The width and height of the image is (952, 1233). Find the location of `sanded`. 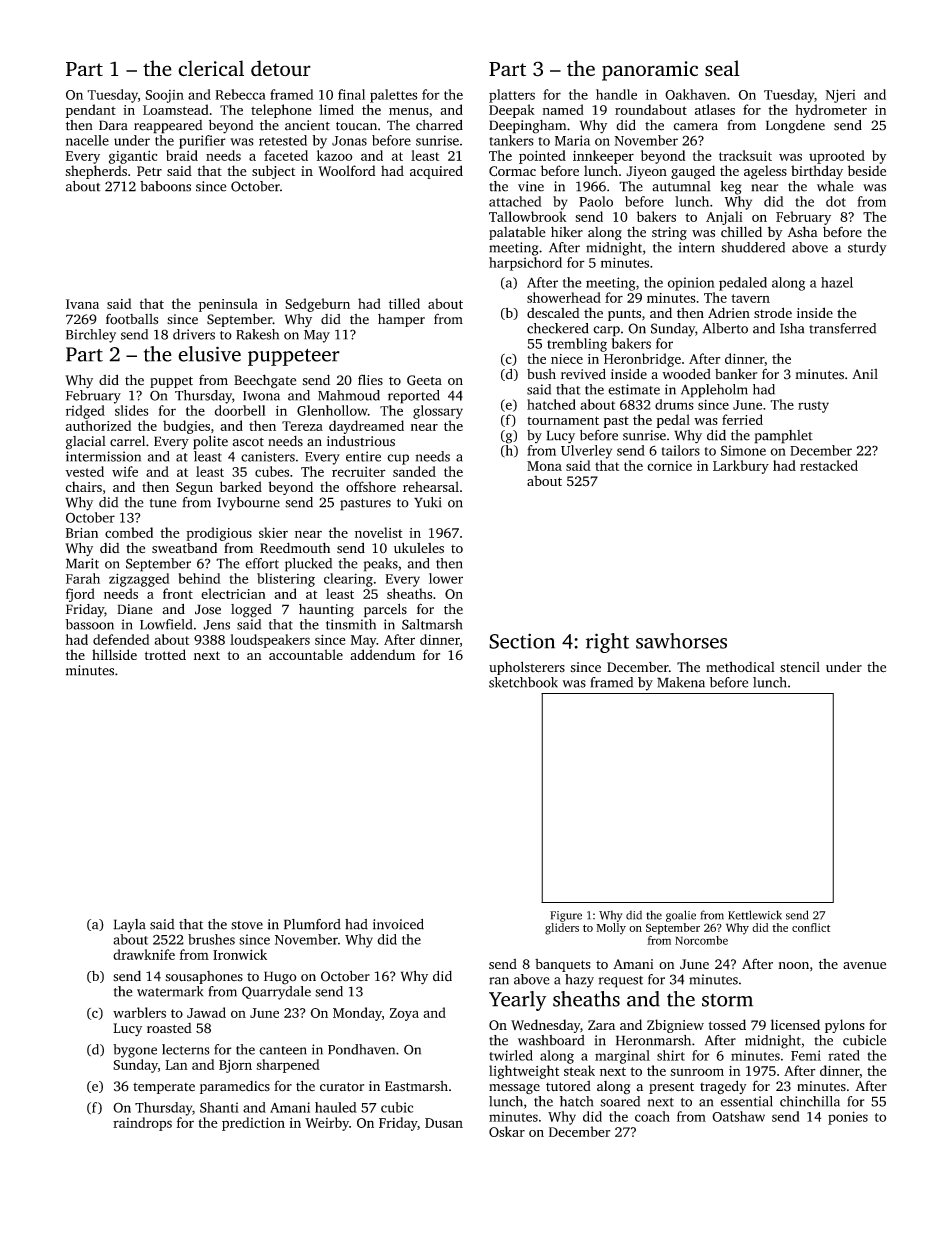

sanded is located at coordinates (414, 471).
